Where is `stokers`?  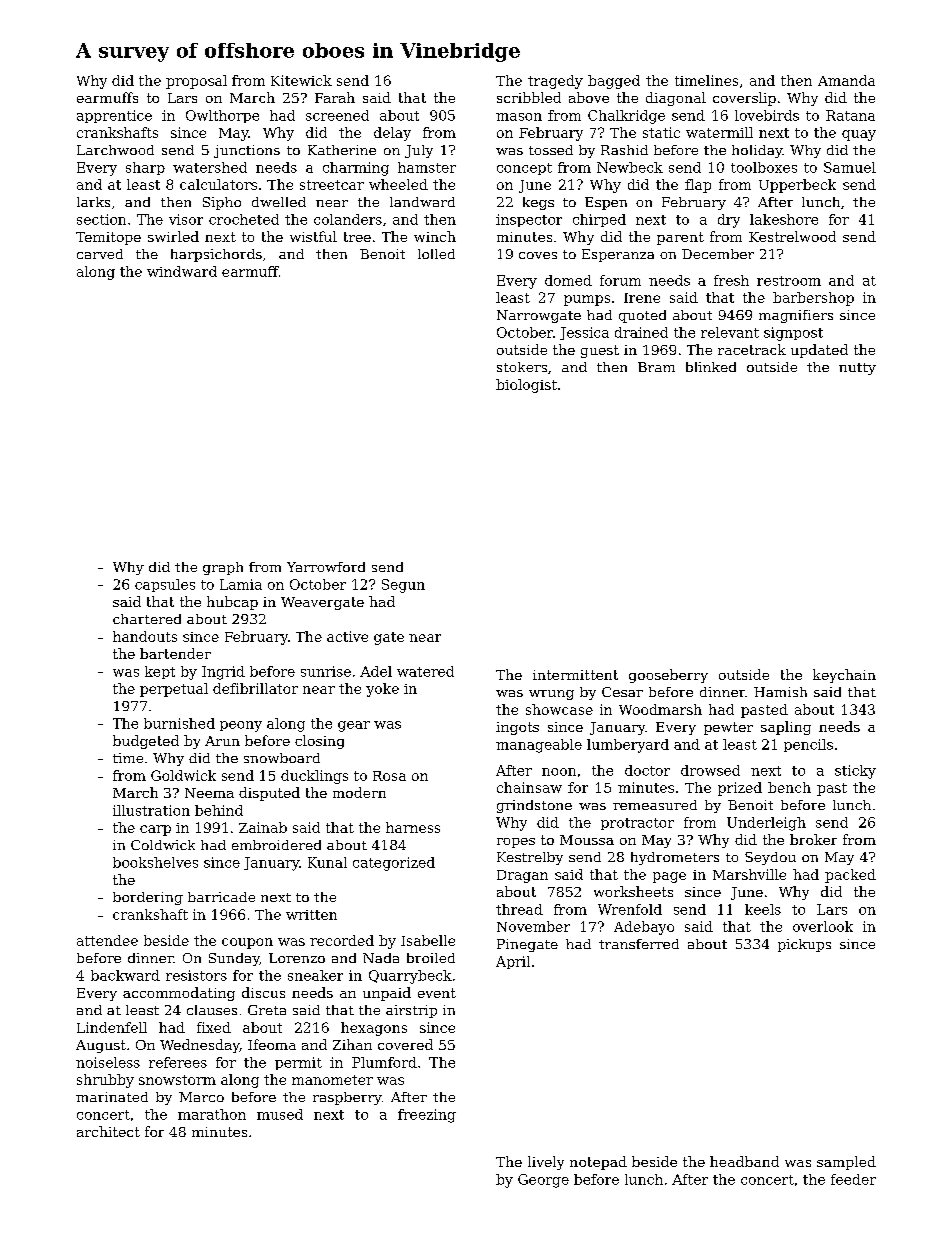 stokers is located at coordinates (522, 367).
